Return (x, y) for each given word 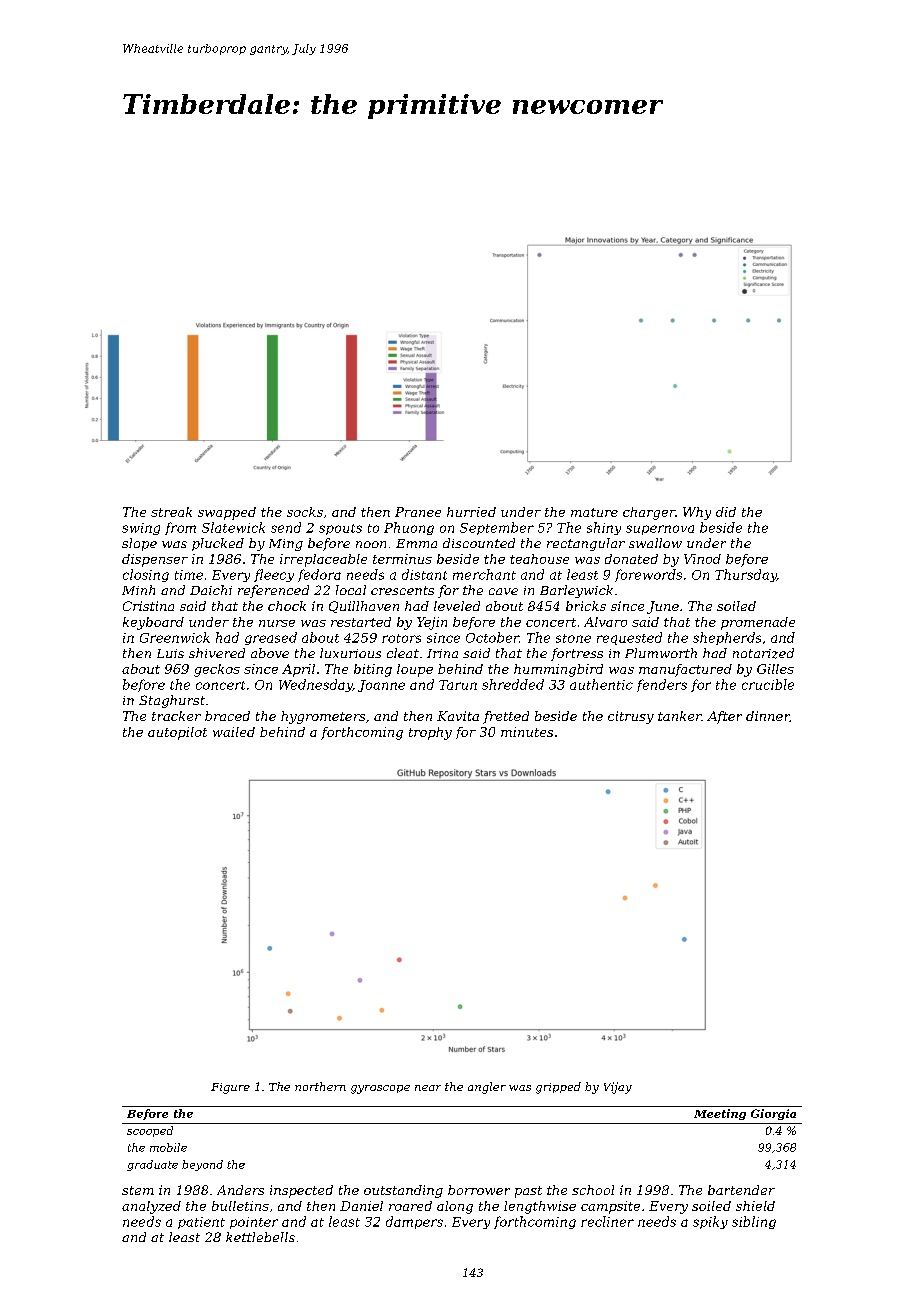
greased (271, 638)
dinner (767, 716)
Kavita (458, 716)
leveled (457, 606)
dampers (414, 1222)
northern (320, 1086)
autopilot (177, 733)
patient (201, 1223)
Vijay (618, 1088)
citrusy (631, 717)
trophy (430, 733)
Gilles (775, 669)
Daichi (211, 590)
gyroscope (380, 1089)
